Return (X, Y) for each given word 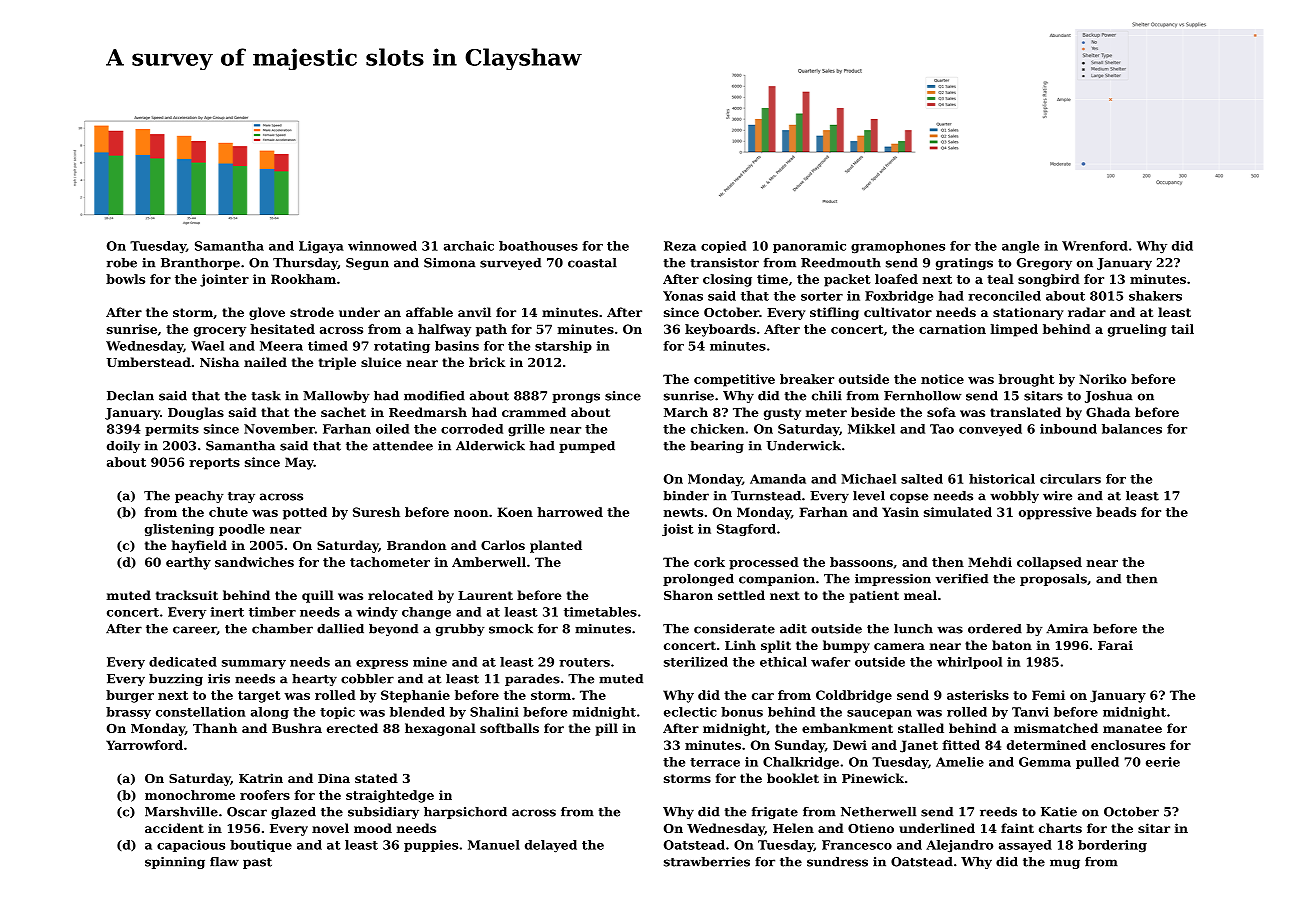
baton (1012, 645)
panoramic (809, 247)
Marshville (181, 812)
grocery (220, 332)
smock (511, 629)
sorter (822, 296)
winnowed (382, 246)
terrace (715, 762)
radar (1087, 312)
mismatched (1056, 728)
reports (214, 464)
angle (1020, 247)
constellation (201, 712)
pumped (587, 447)
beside (873, 412)
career (195, 630)
